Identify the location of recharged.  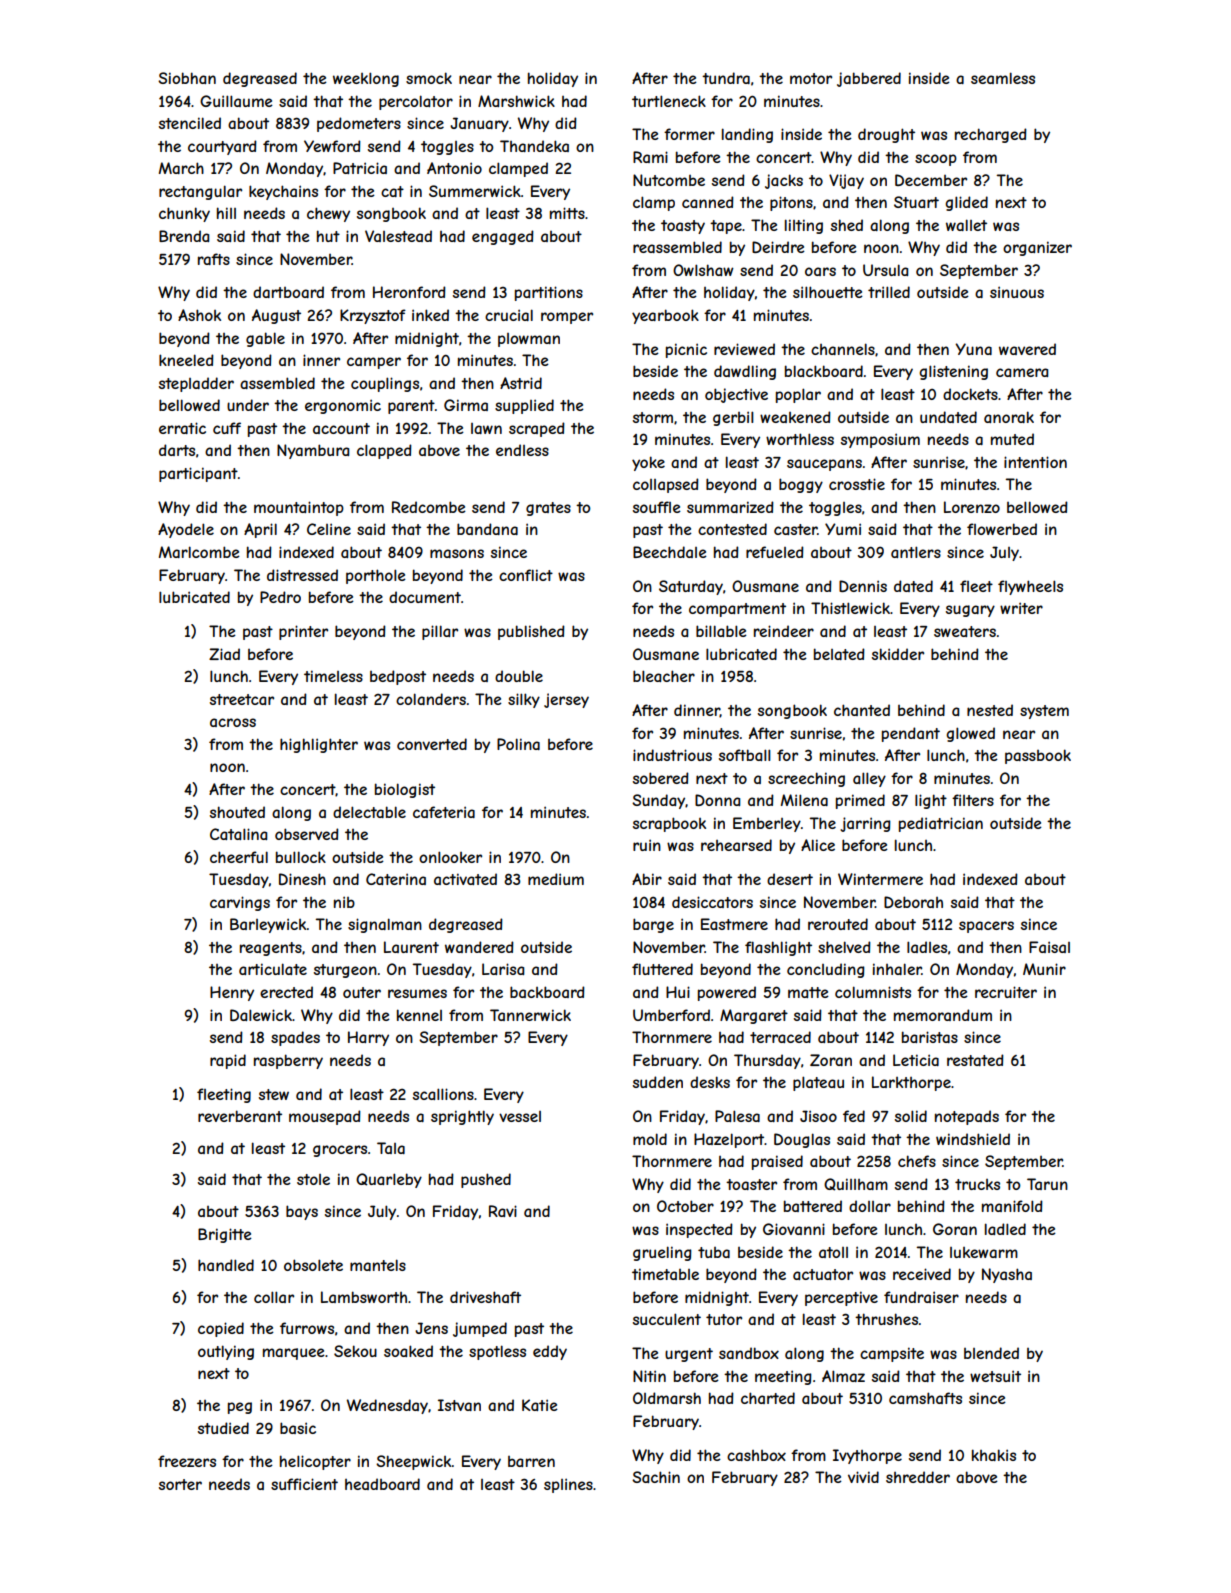
(991, 135).
